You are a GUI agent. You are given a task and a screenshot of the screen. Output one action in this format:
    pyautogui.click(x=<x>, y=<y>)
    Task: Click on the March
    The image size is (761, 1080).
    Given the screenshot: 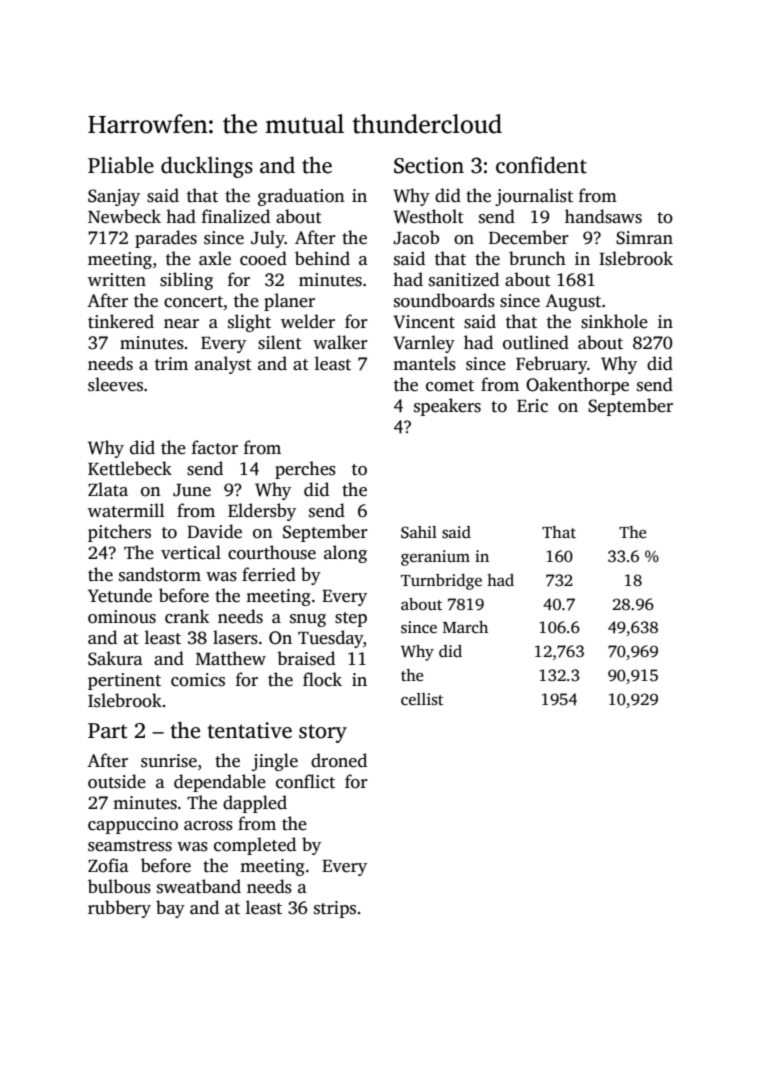 What is the action you would take?
    pyautogui.click(x=465, y=627)
